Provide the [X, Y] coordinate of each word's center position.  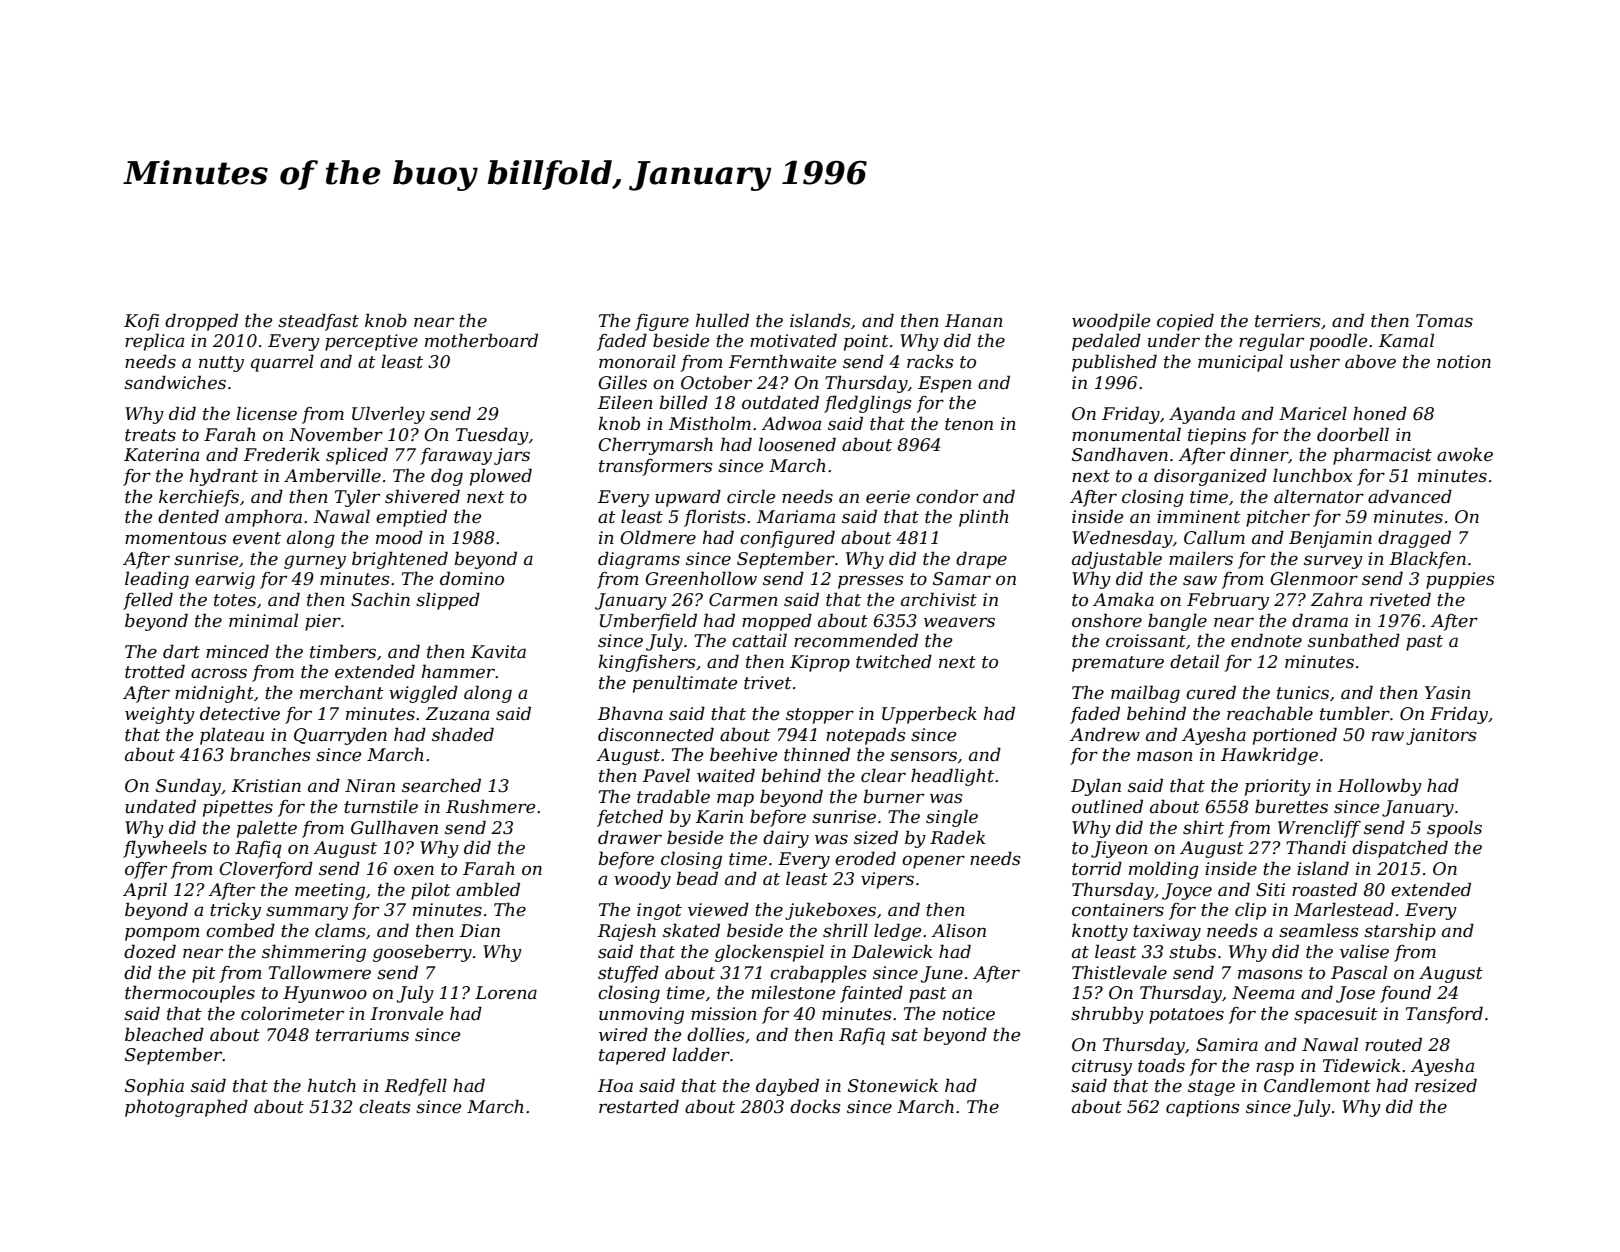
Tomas [1444, 320]
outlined [1107, 806]
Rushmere [490, 806]
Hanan [974, 320]
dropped [201, 322]
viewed [718, 909]
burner [893, 796]
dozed [150, 951]
